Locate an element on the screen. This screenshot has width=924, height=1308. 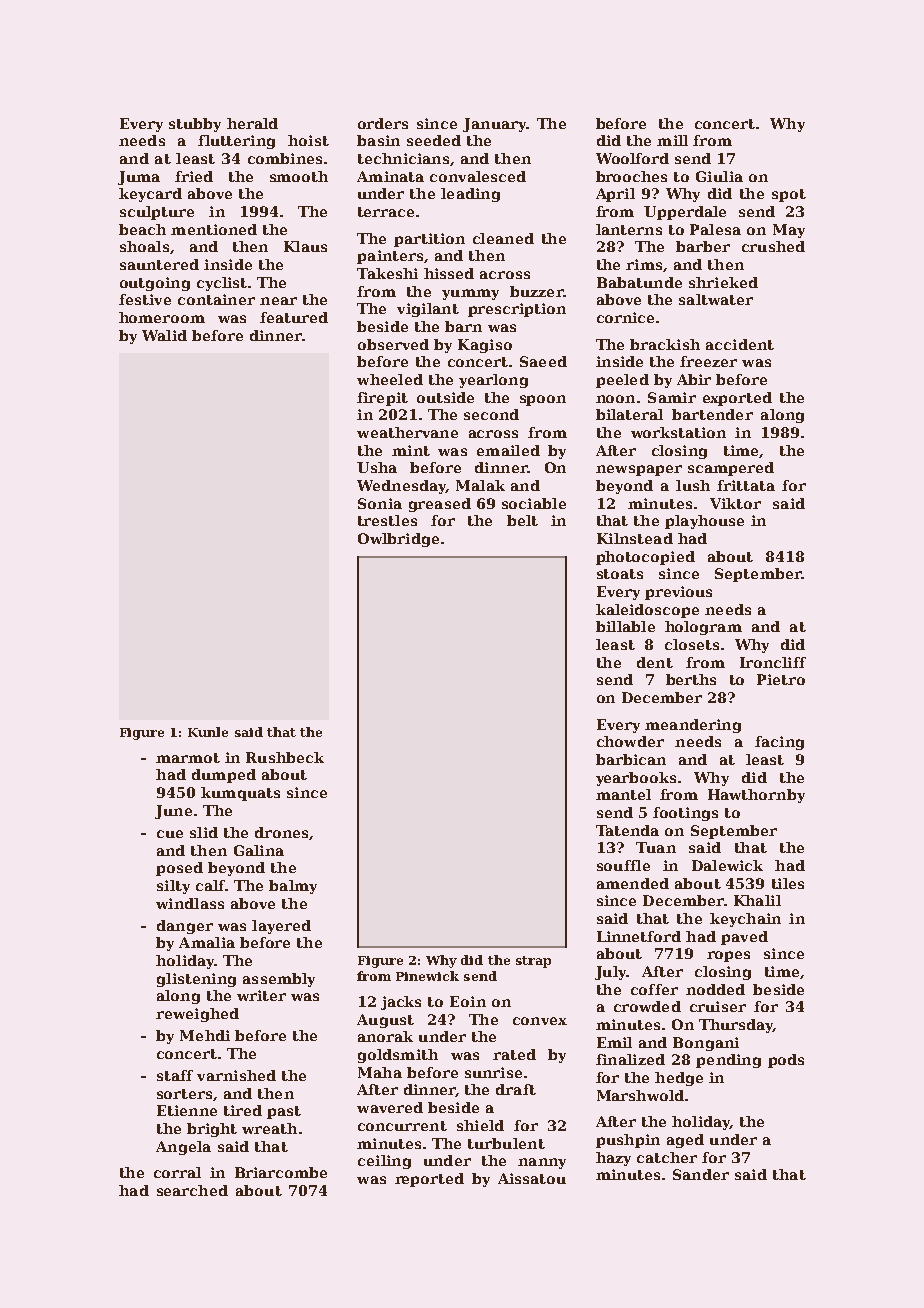
Sonia is located at coordinates (380, 503).
